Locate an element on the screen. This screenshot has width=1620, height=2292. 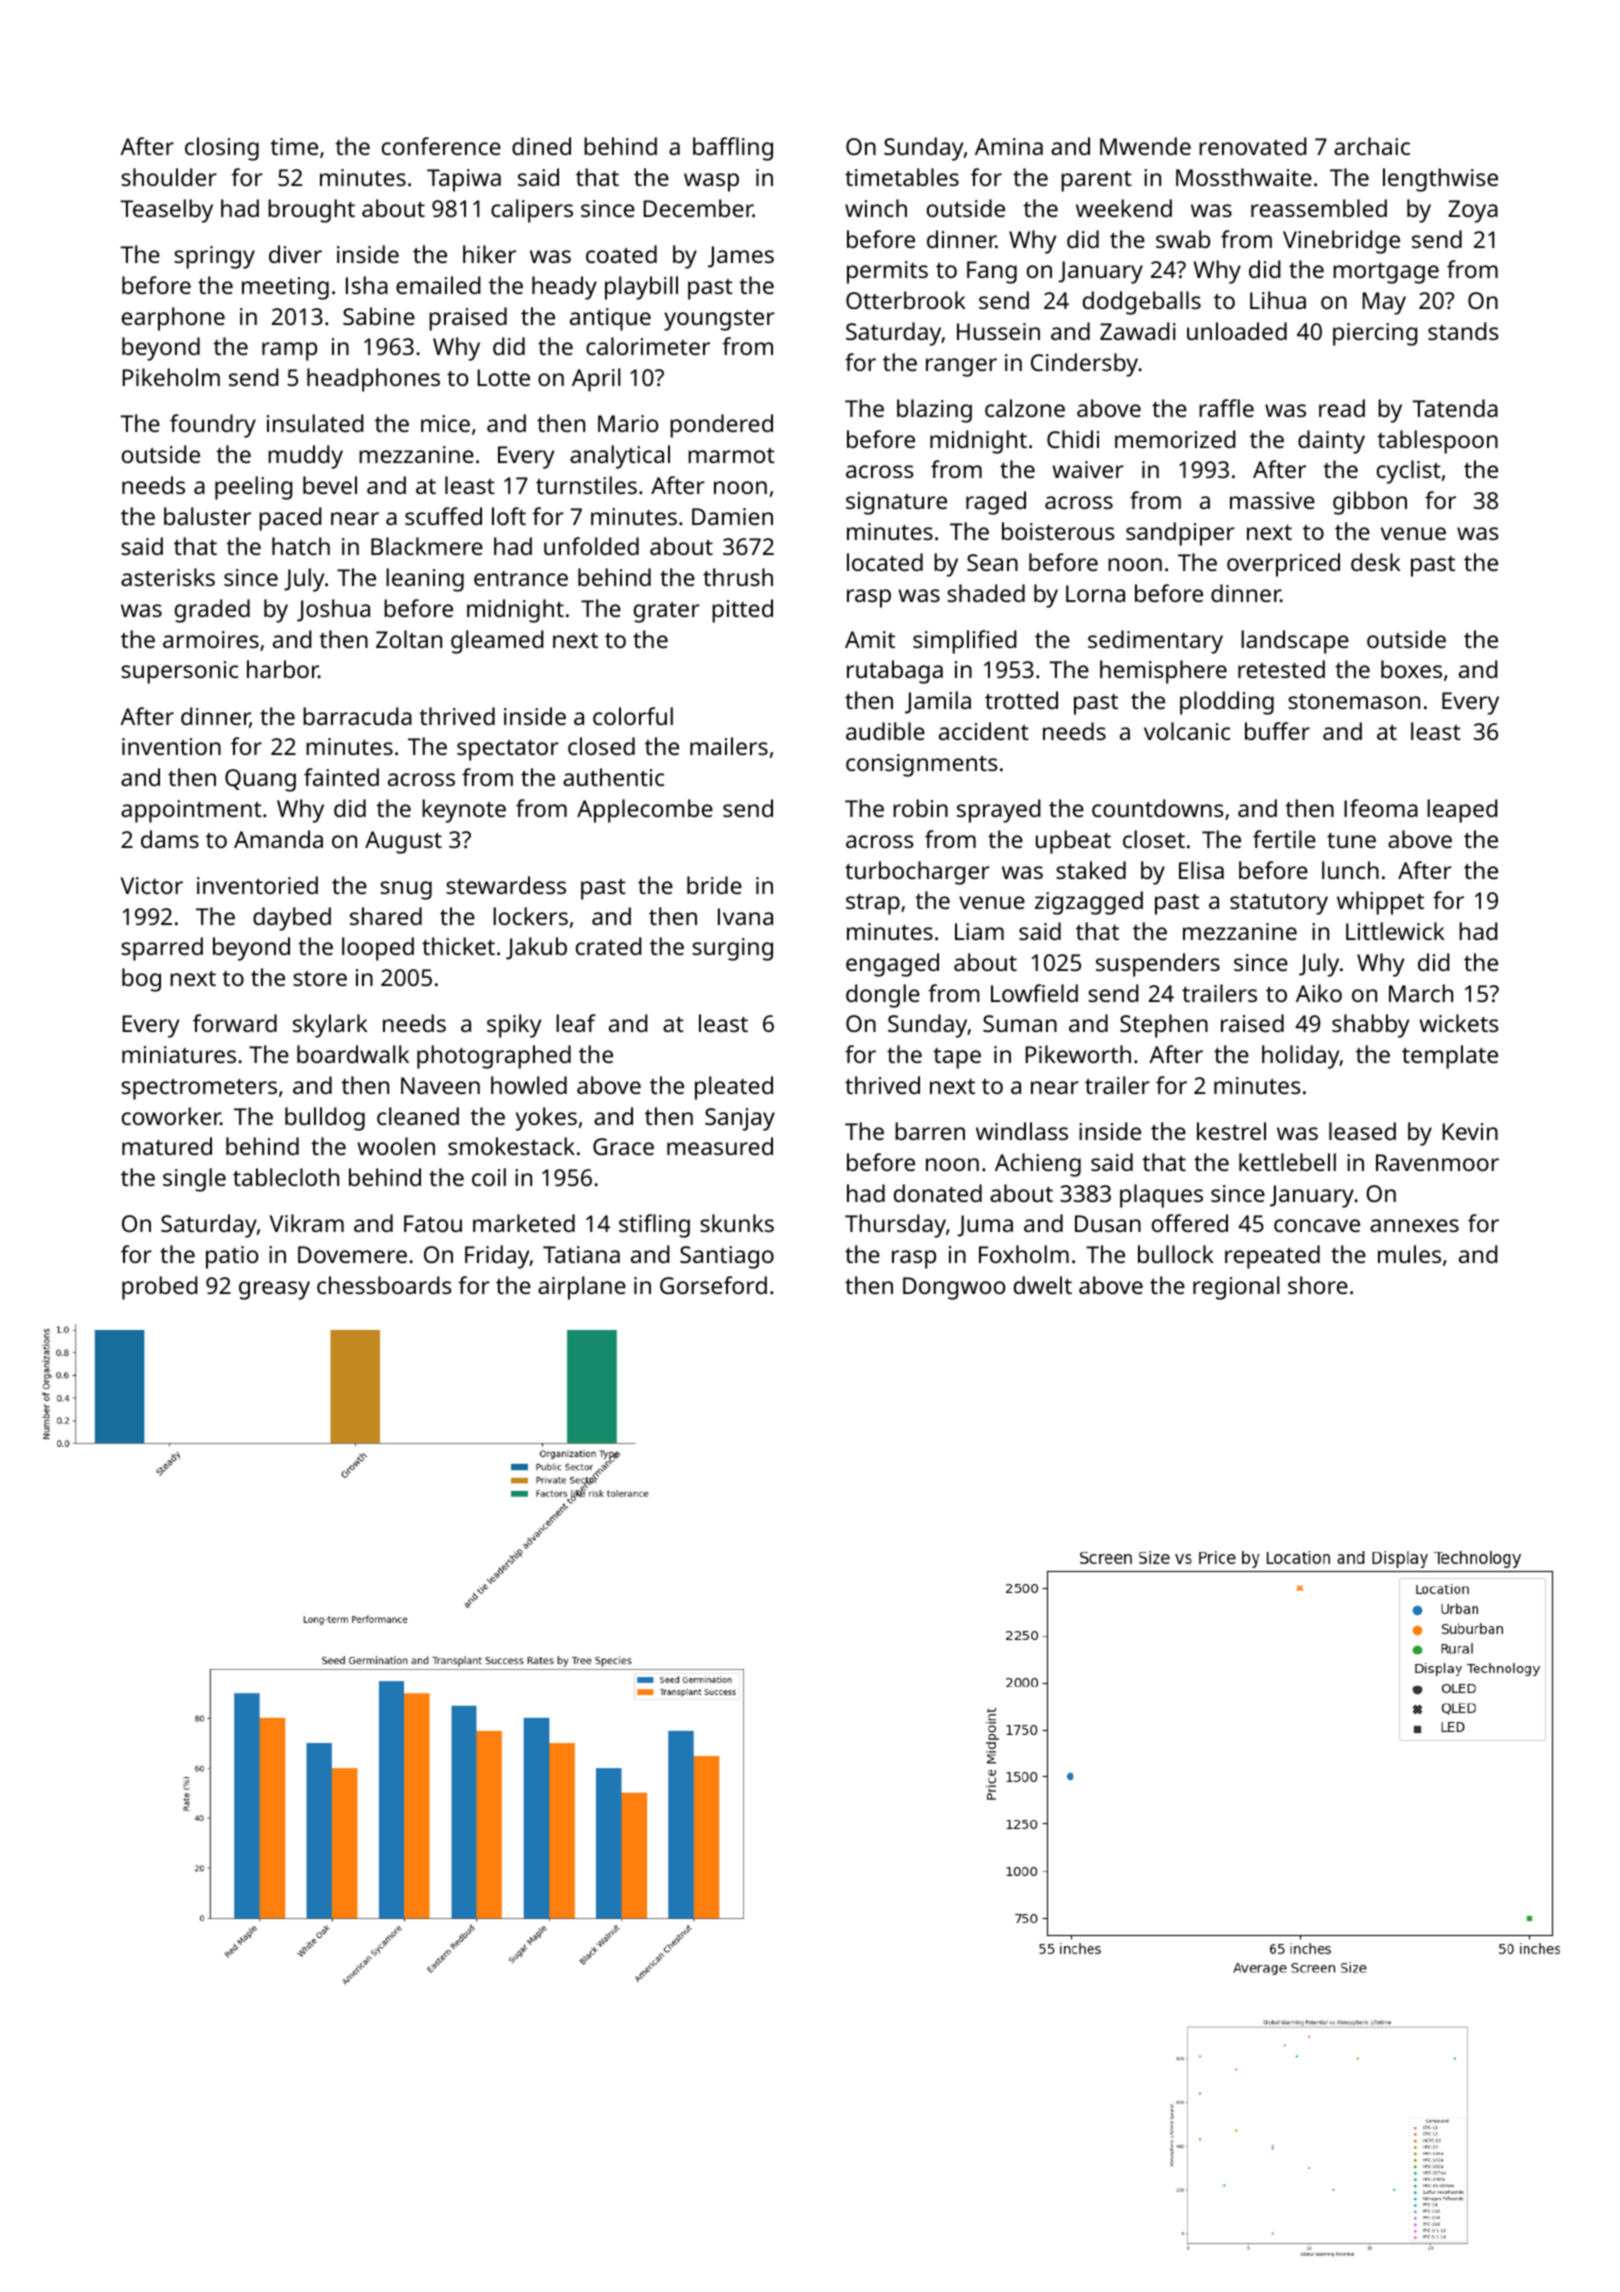
armoires is located at coordinates (211, 639).
